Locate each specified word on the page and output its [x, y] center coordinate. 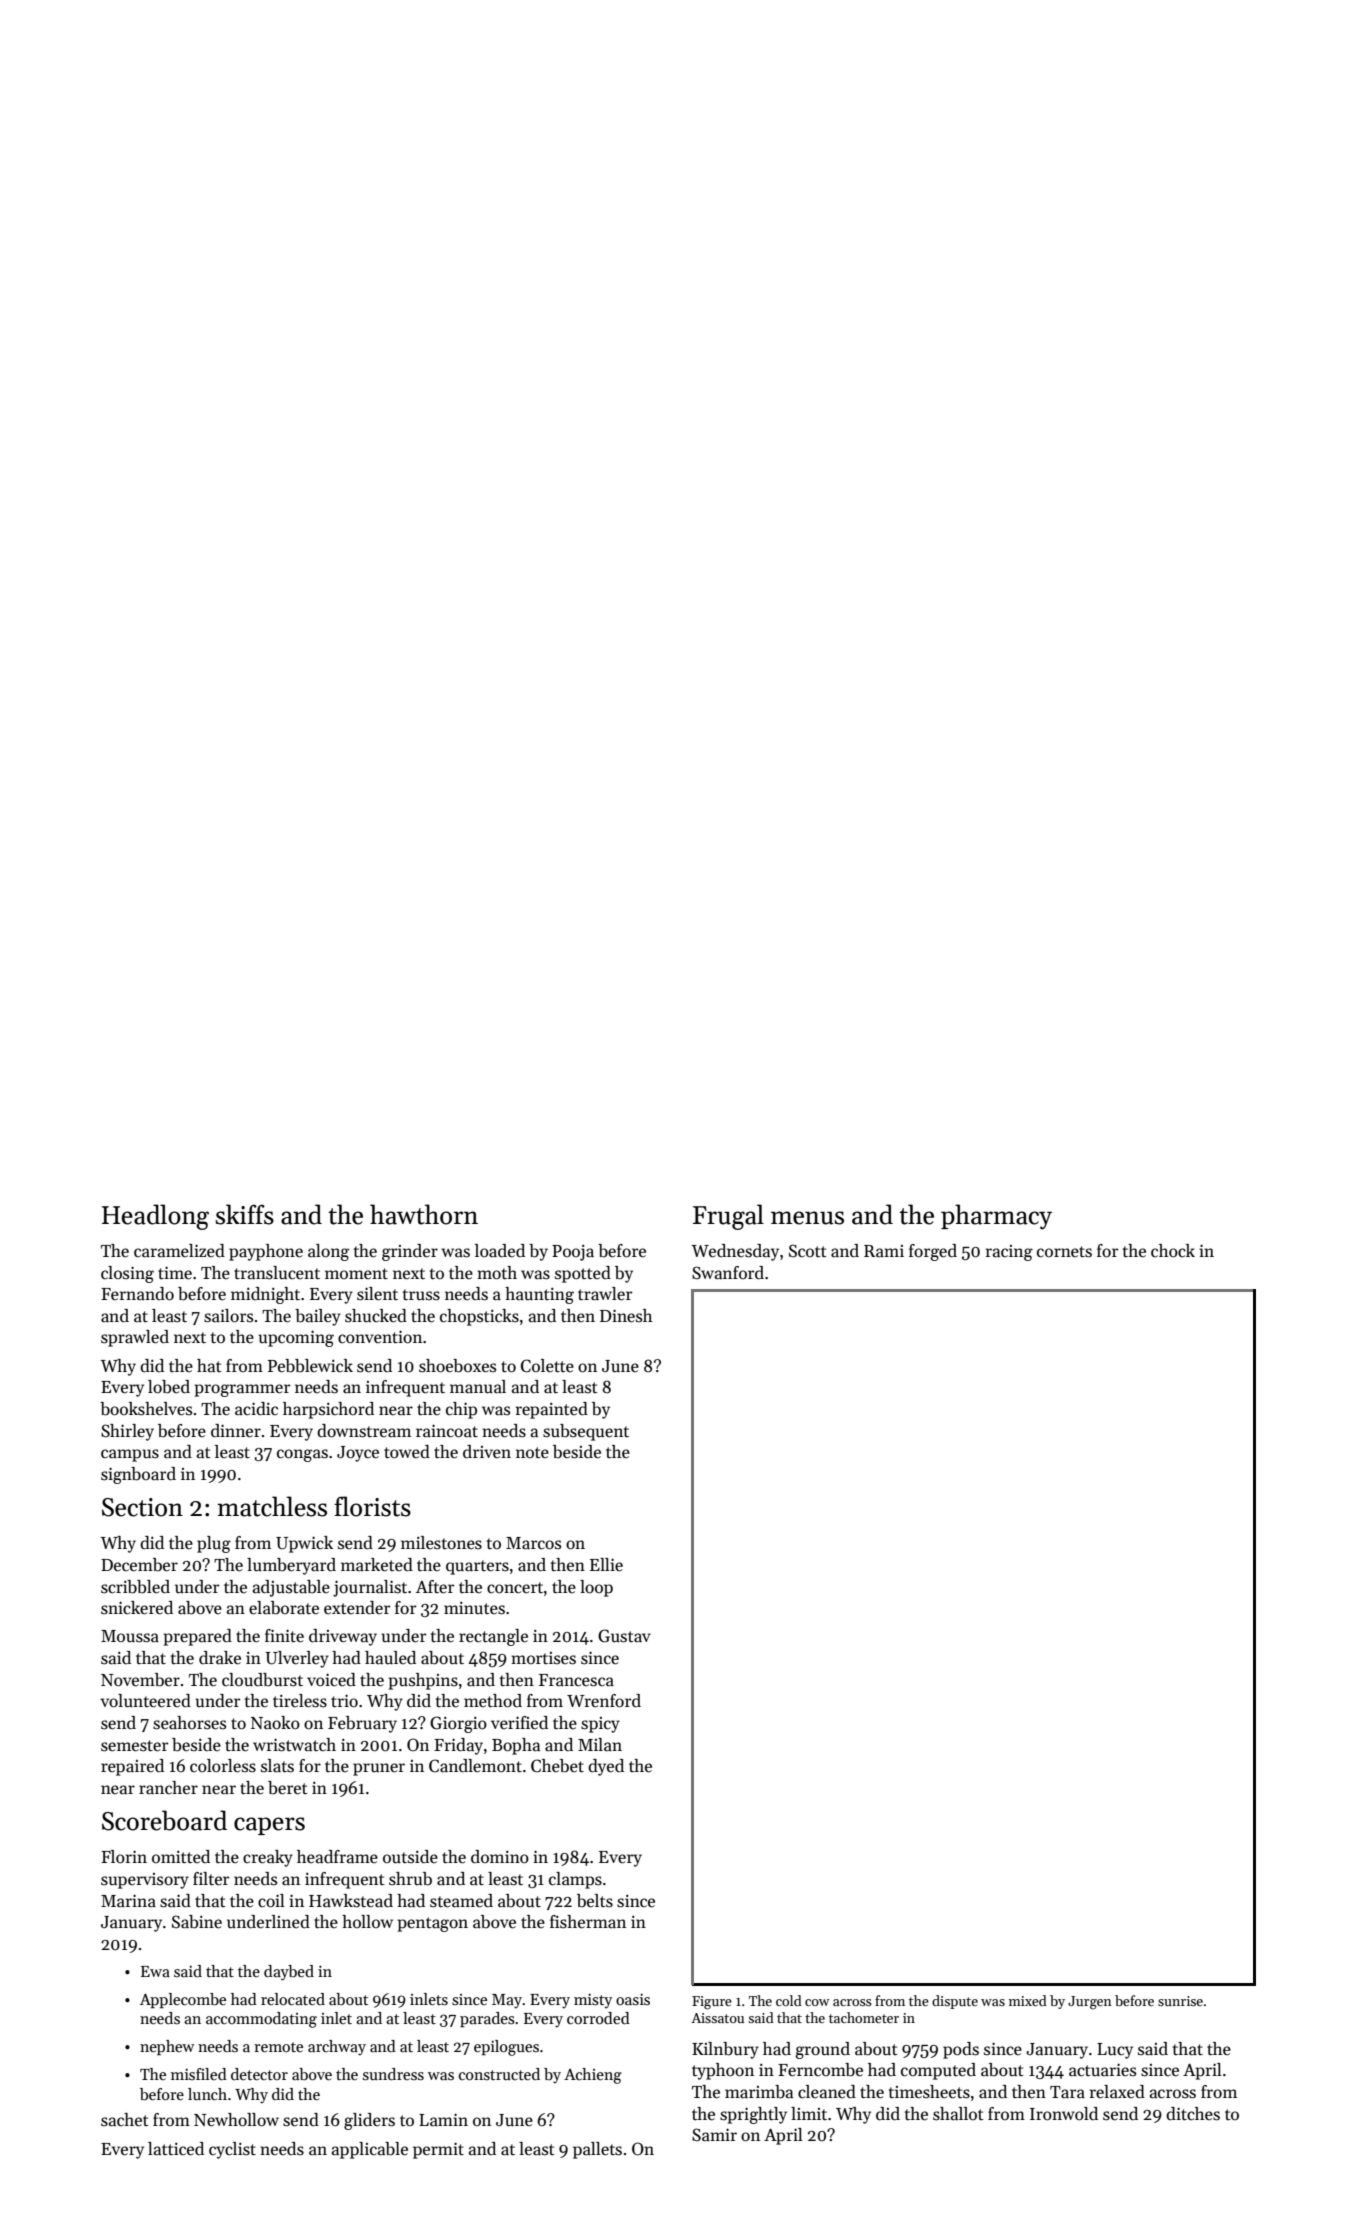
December [139, 1565]
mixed [1028, 2000]
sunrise [1180, 2001]
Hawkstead [351, 1901]
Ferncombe [820, 2070]
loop [596, 1588]
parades [487, 2019]
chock [1173, 1251]
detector [259, 2074]
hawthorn [424, 1214]
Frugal [728, 1217]
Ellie [606, 1565]
